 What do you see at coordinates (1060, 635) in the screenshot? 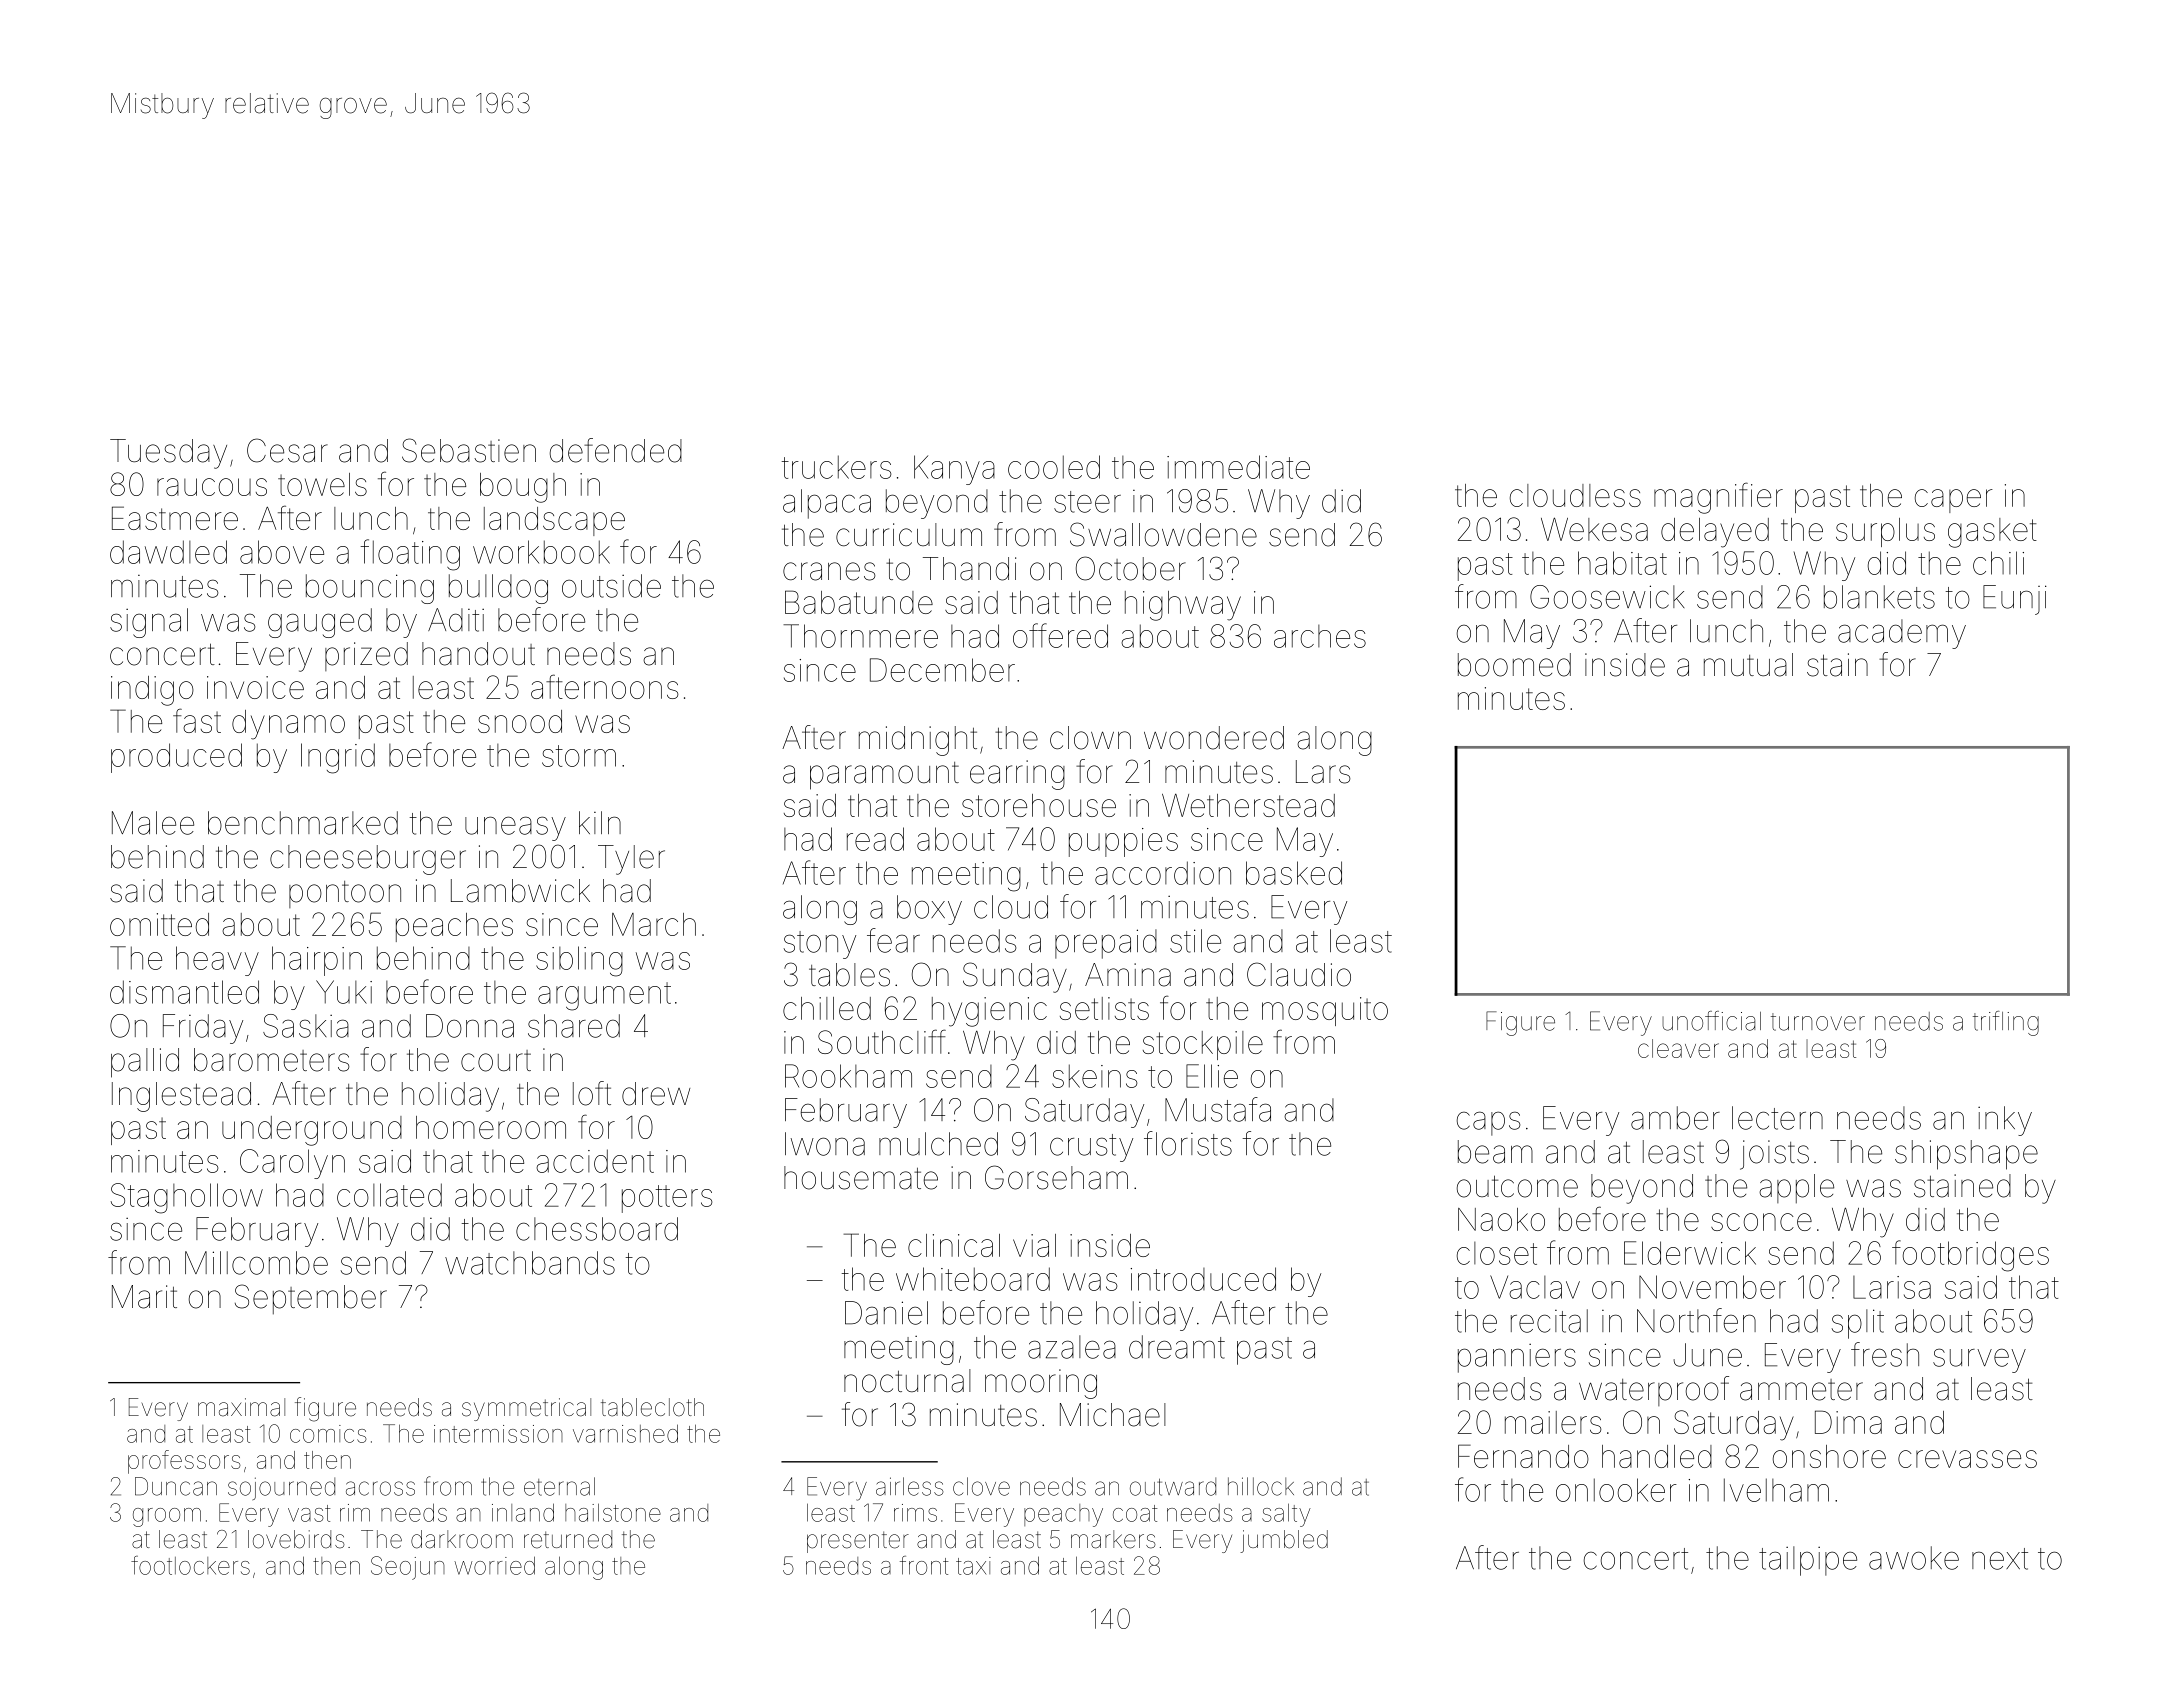
I see `offered` at bounding box center [1060, 635].
